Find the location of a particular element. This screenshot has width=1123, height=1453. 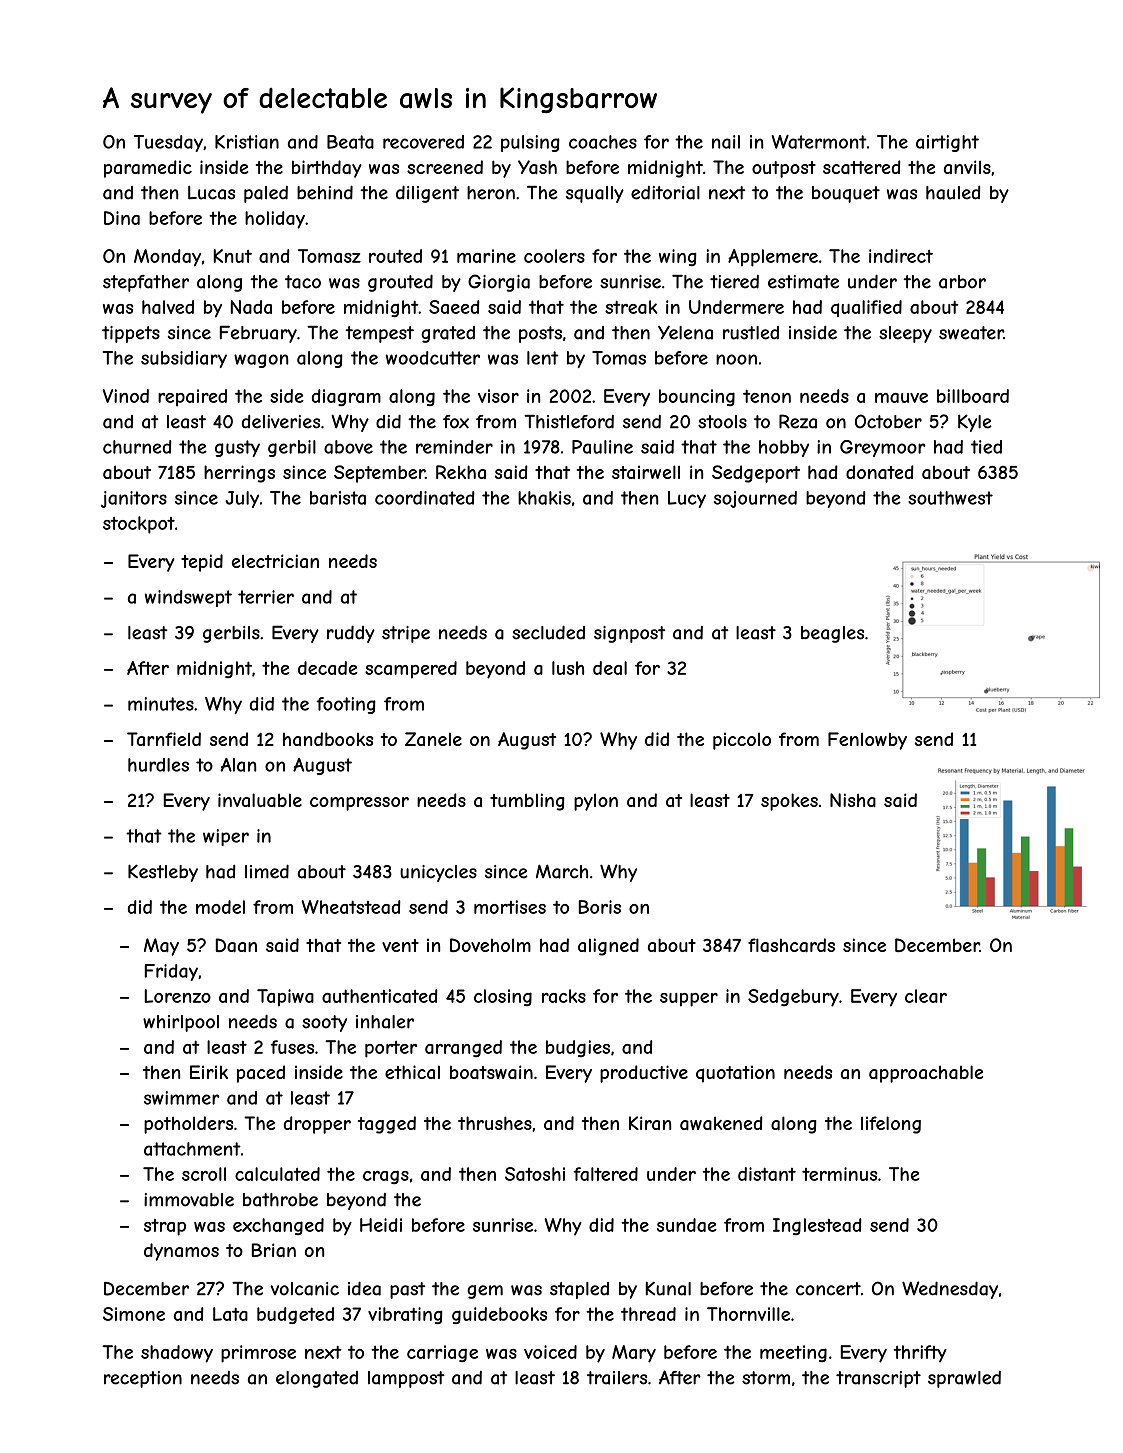

anvils is located at coordinates (967, 167).
